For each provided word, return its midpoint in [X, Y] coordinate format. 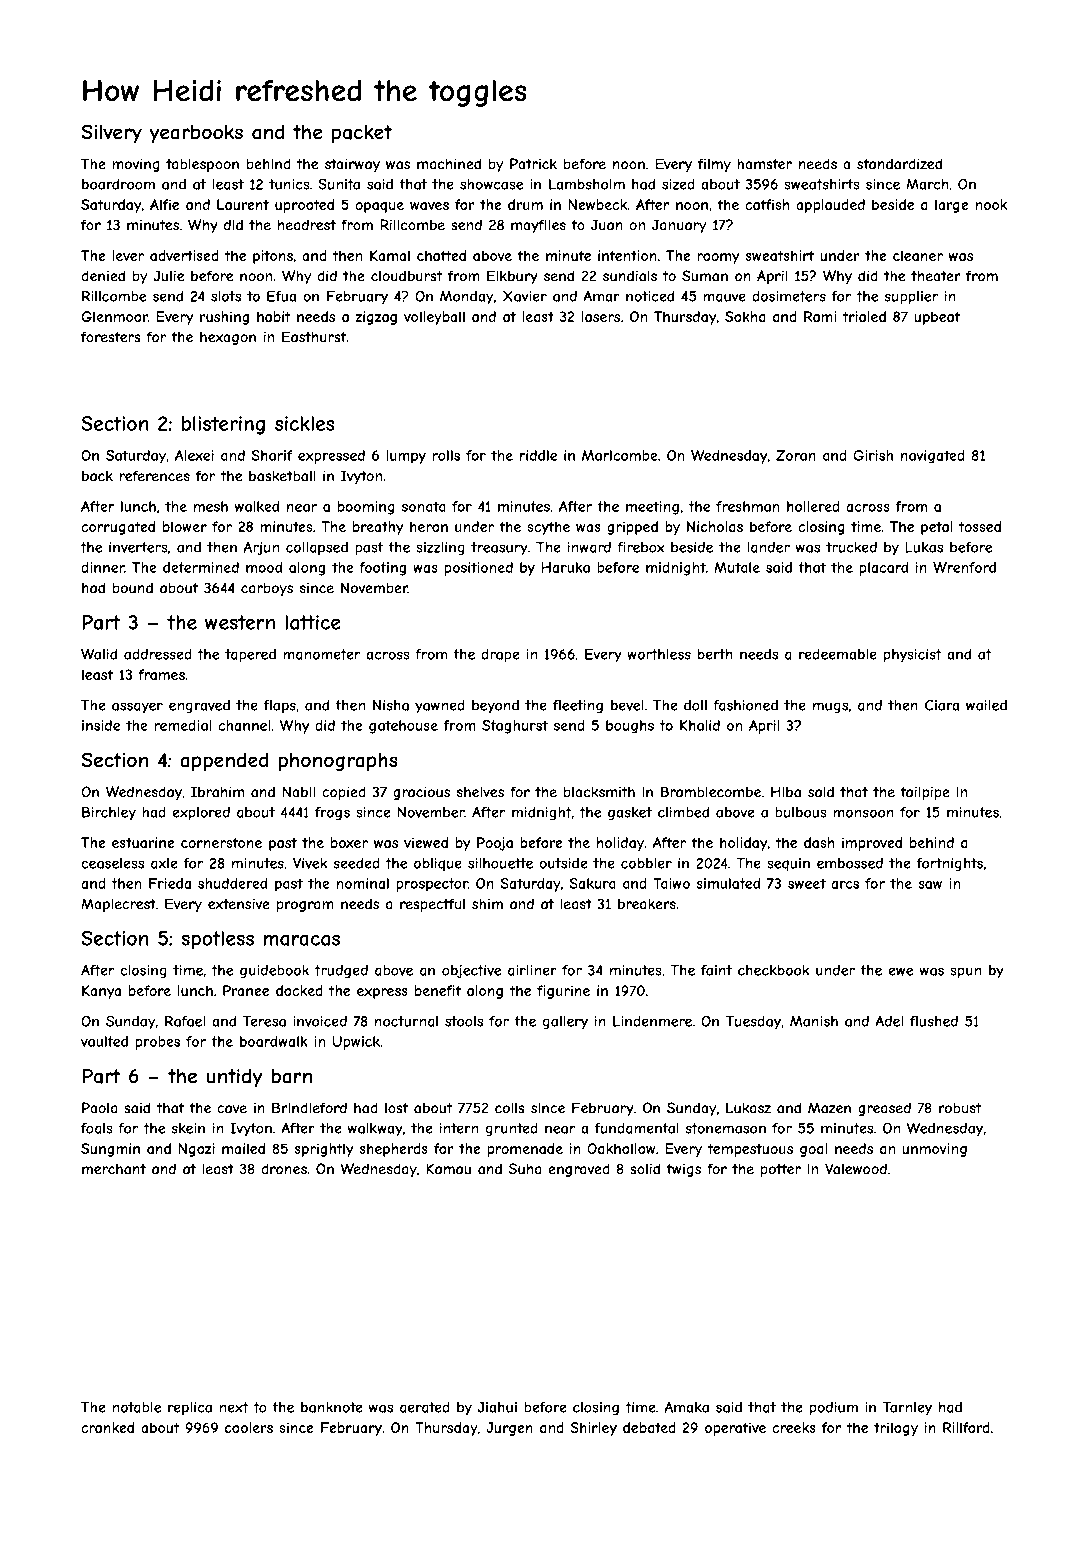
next [234, 1407]
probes [158, 1043]
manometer [321, 654]
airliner [532, 970]
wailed [986, 705]
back [97, 476]
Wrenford [964, 567]
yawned [440, 706]
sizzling [440, 548]
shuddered [232, 883]
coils [510, 1108]
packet [362, 134]
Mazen [829, 1108]
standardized [899, 164]
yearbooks [196, 134]
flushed [934, 1021]
